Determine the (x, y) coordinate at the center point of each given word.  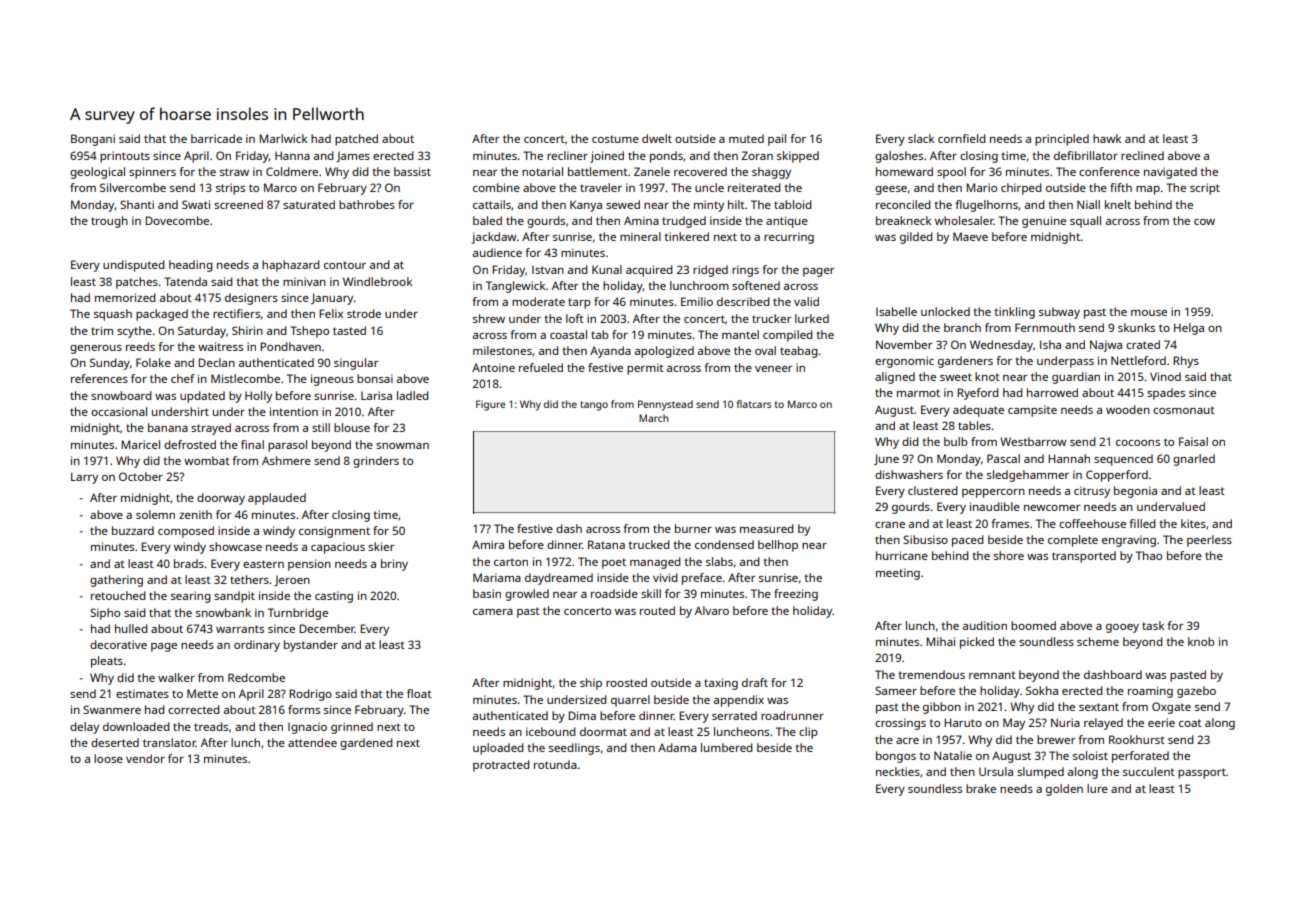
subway (1059, 313)
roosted (626, 682)
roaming (1150, 692)
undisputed (134, 266)
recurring (789, 238)
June (886, 459)
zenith (195, 514)
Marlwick (283, 138)
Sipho (105, 614)
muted (746, 138)
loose (108, 758)
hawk (1107, 138)
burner (693, 528)
